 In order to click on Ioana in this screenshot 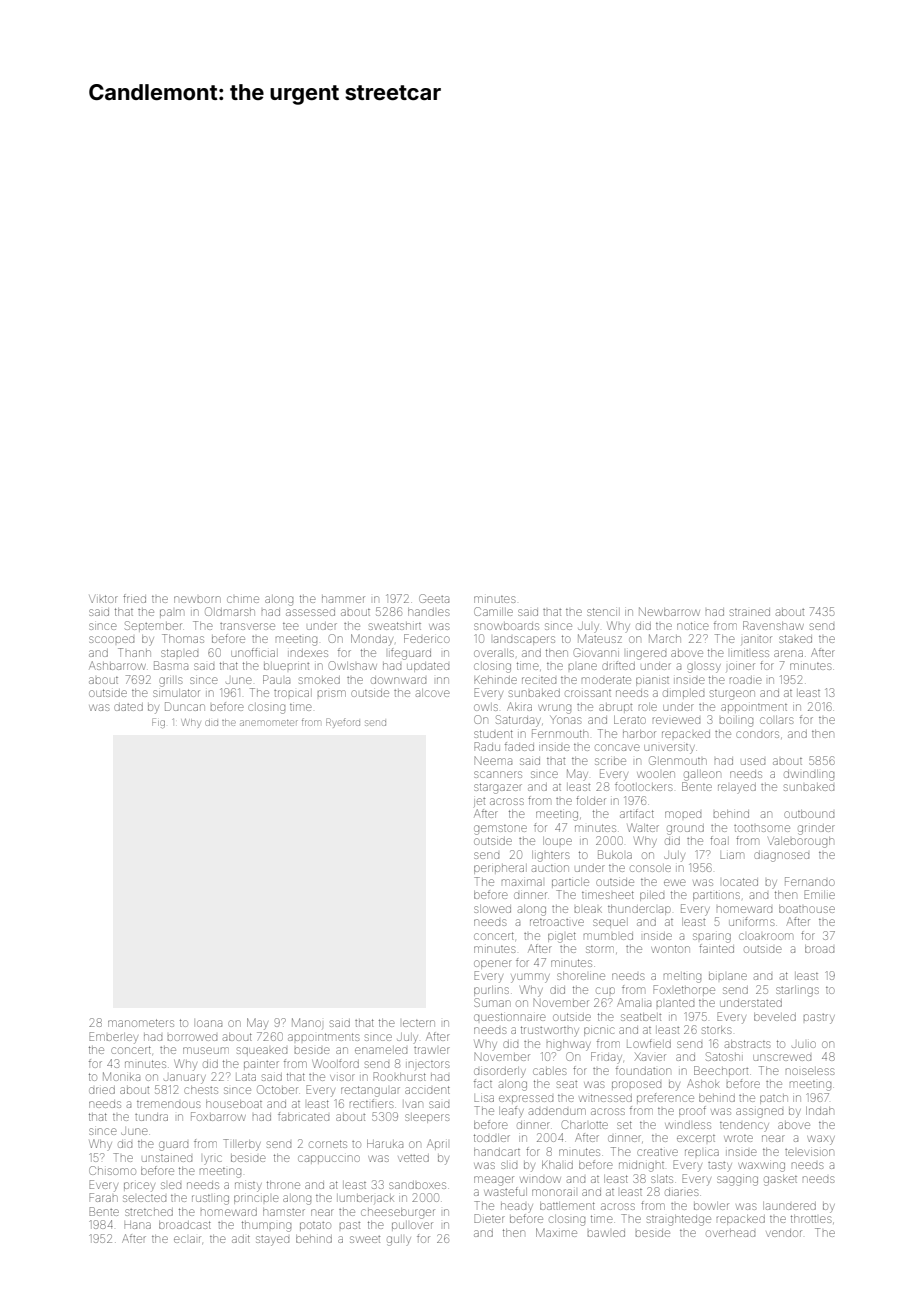, I will do `click(209, 1023)`.
